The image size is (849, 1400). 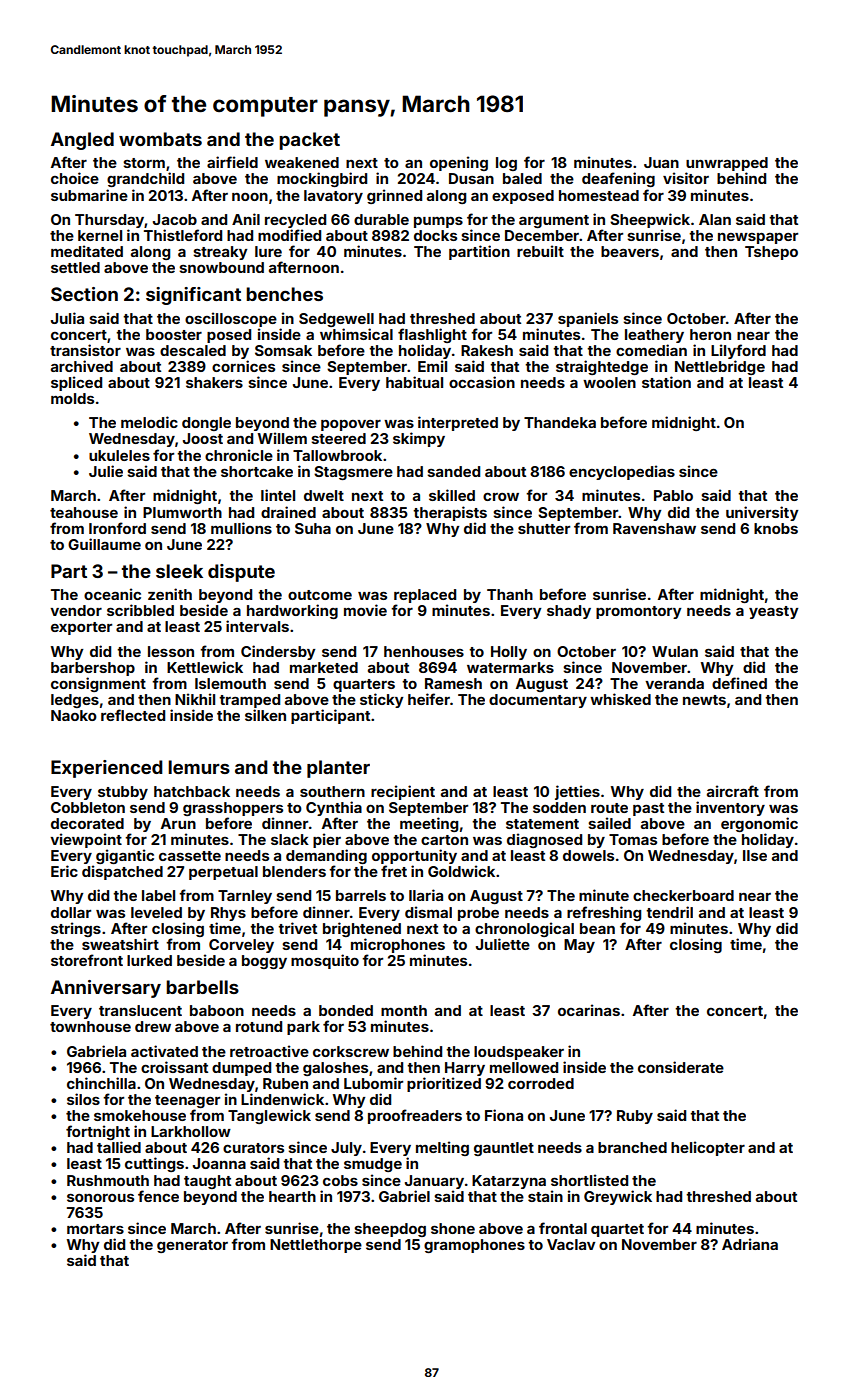 I want to click on gramophones, so click(x=474, y=1246).
